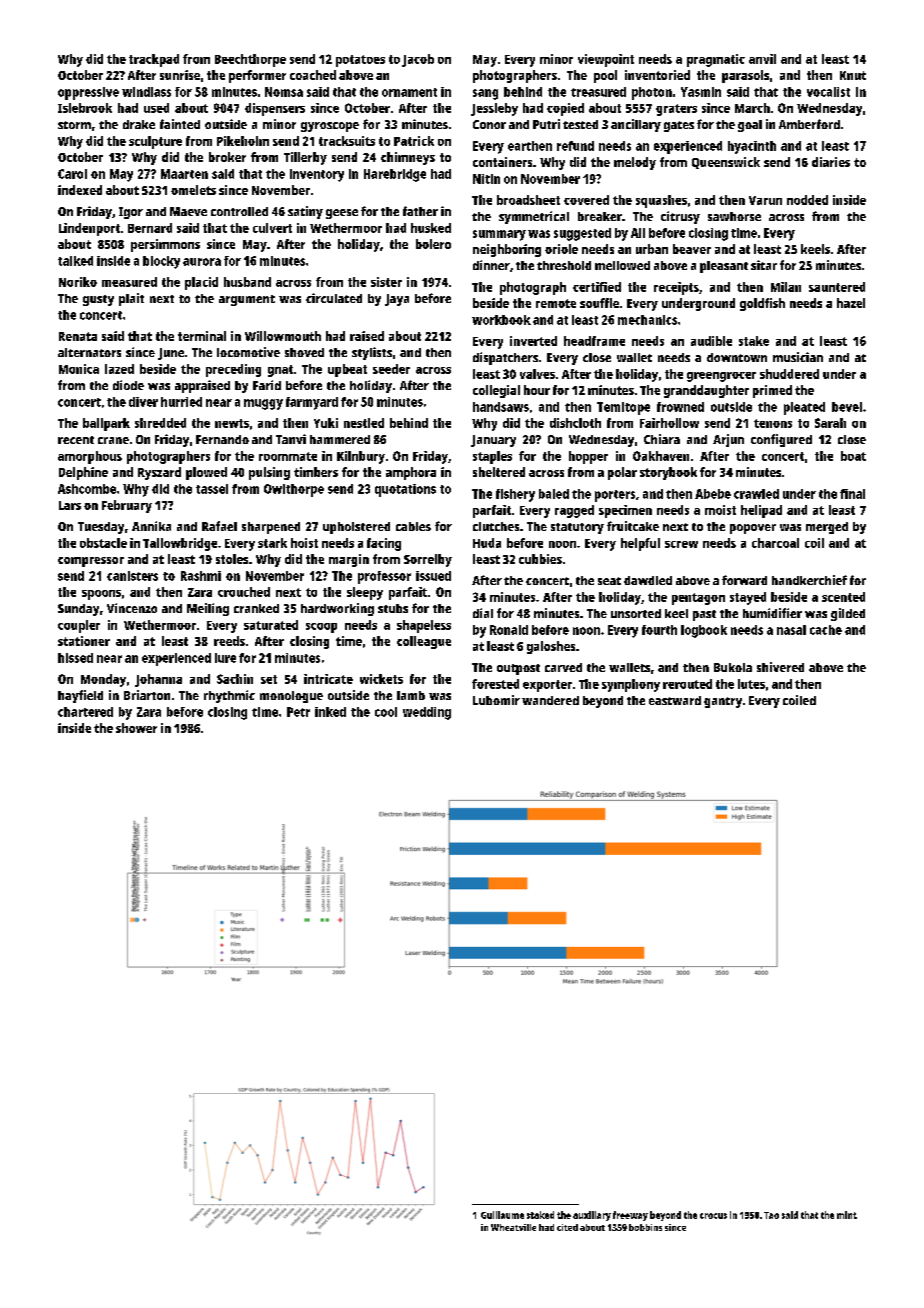  What do you see at coordinates (502, 1215) in the image?
I see `Guillaume` at bounding box center [502, 1215].
